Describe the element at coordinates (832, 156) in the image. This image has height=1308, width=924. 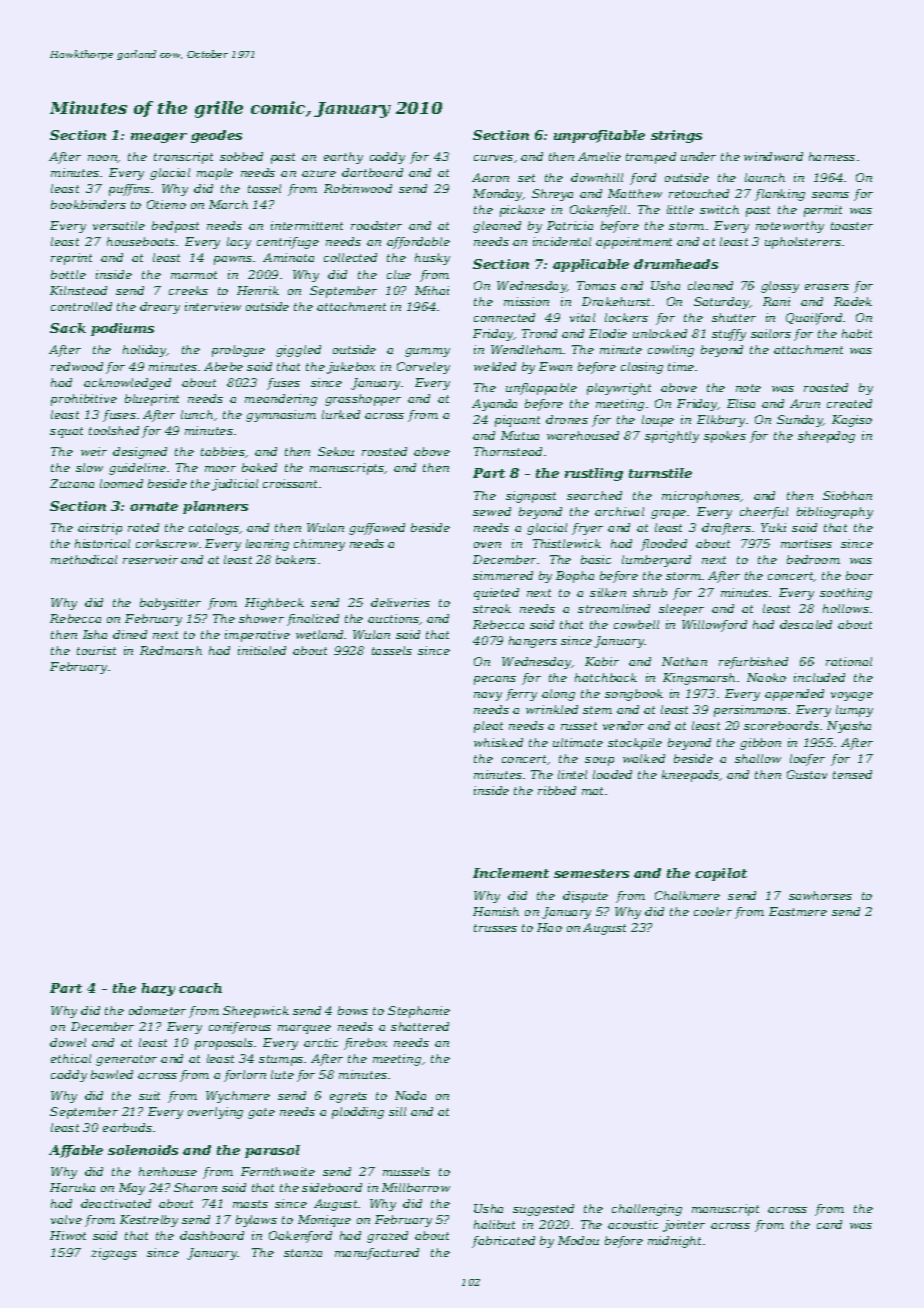
I see `harness` at that location.
